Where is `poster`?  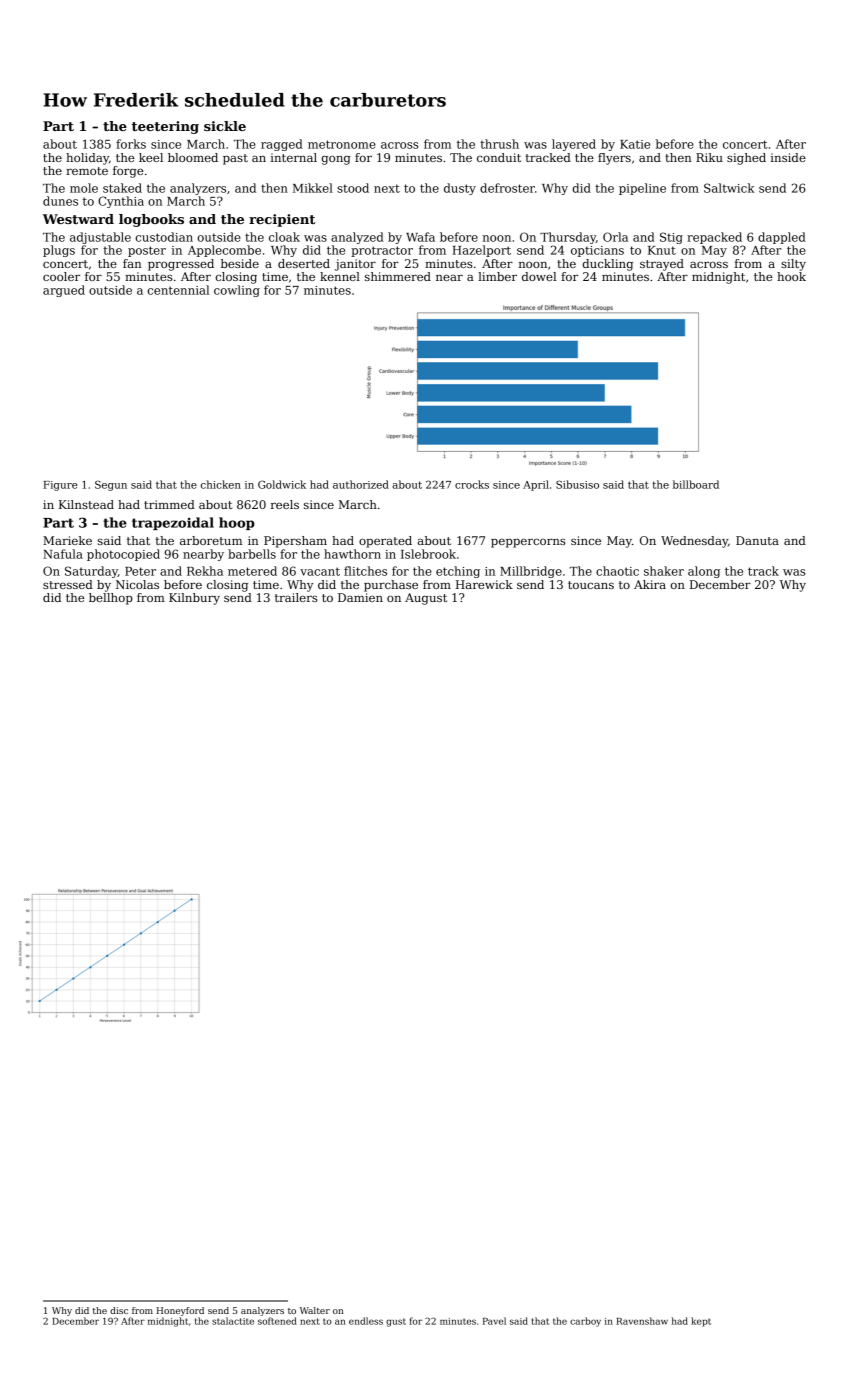
poster is located at coordinates (147, 251).
